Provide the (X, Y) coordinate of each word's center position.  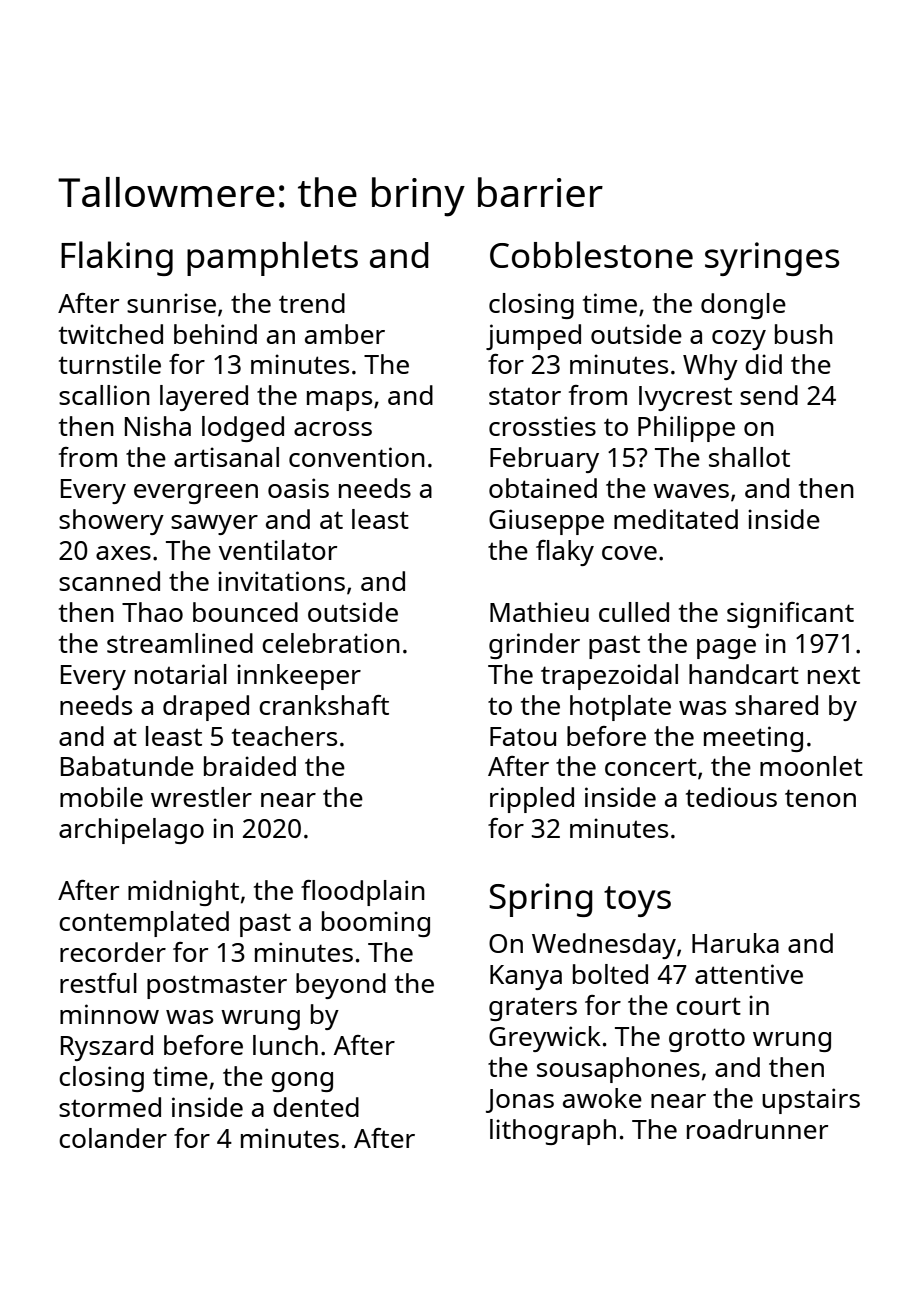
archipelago (131, 831)
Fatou (523, 736)
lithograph (553, 1132)
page (726, 649)
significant (790, 615)
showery (111, 522)
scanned (109, 581)
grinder (534, 646)
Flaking (117, 258)
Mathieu (539, 612)
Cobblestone (591, 254)
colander (113, 1138)
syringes (772, 259)
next (834, 675)
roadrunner (757, 1129)
